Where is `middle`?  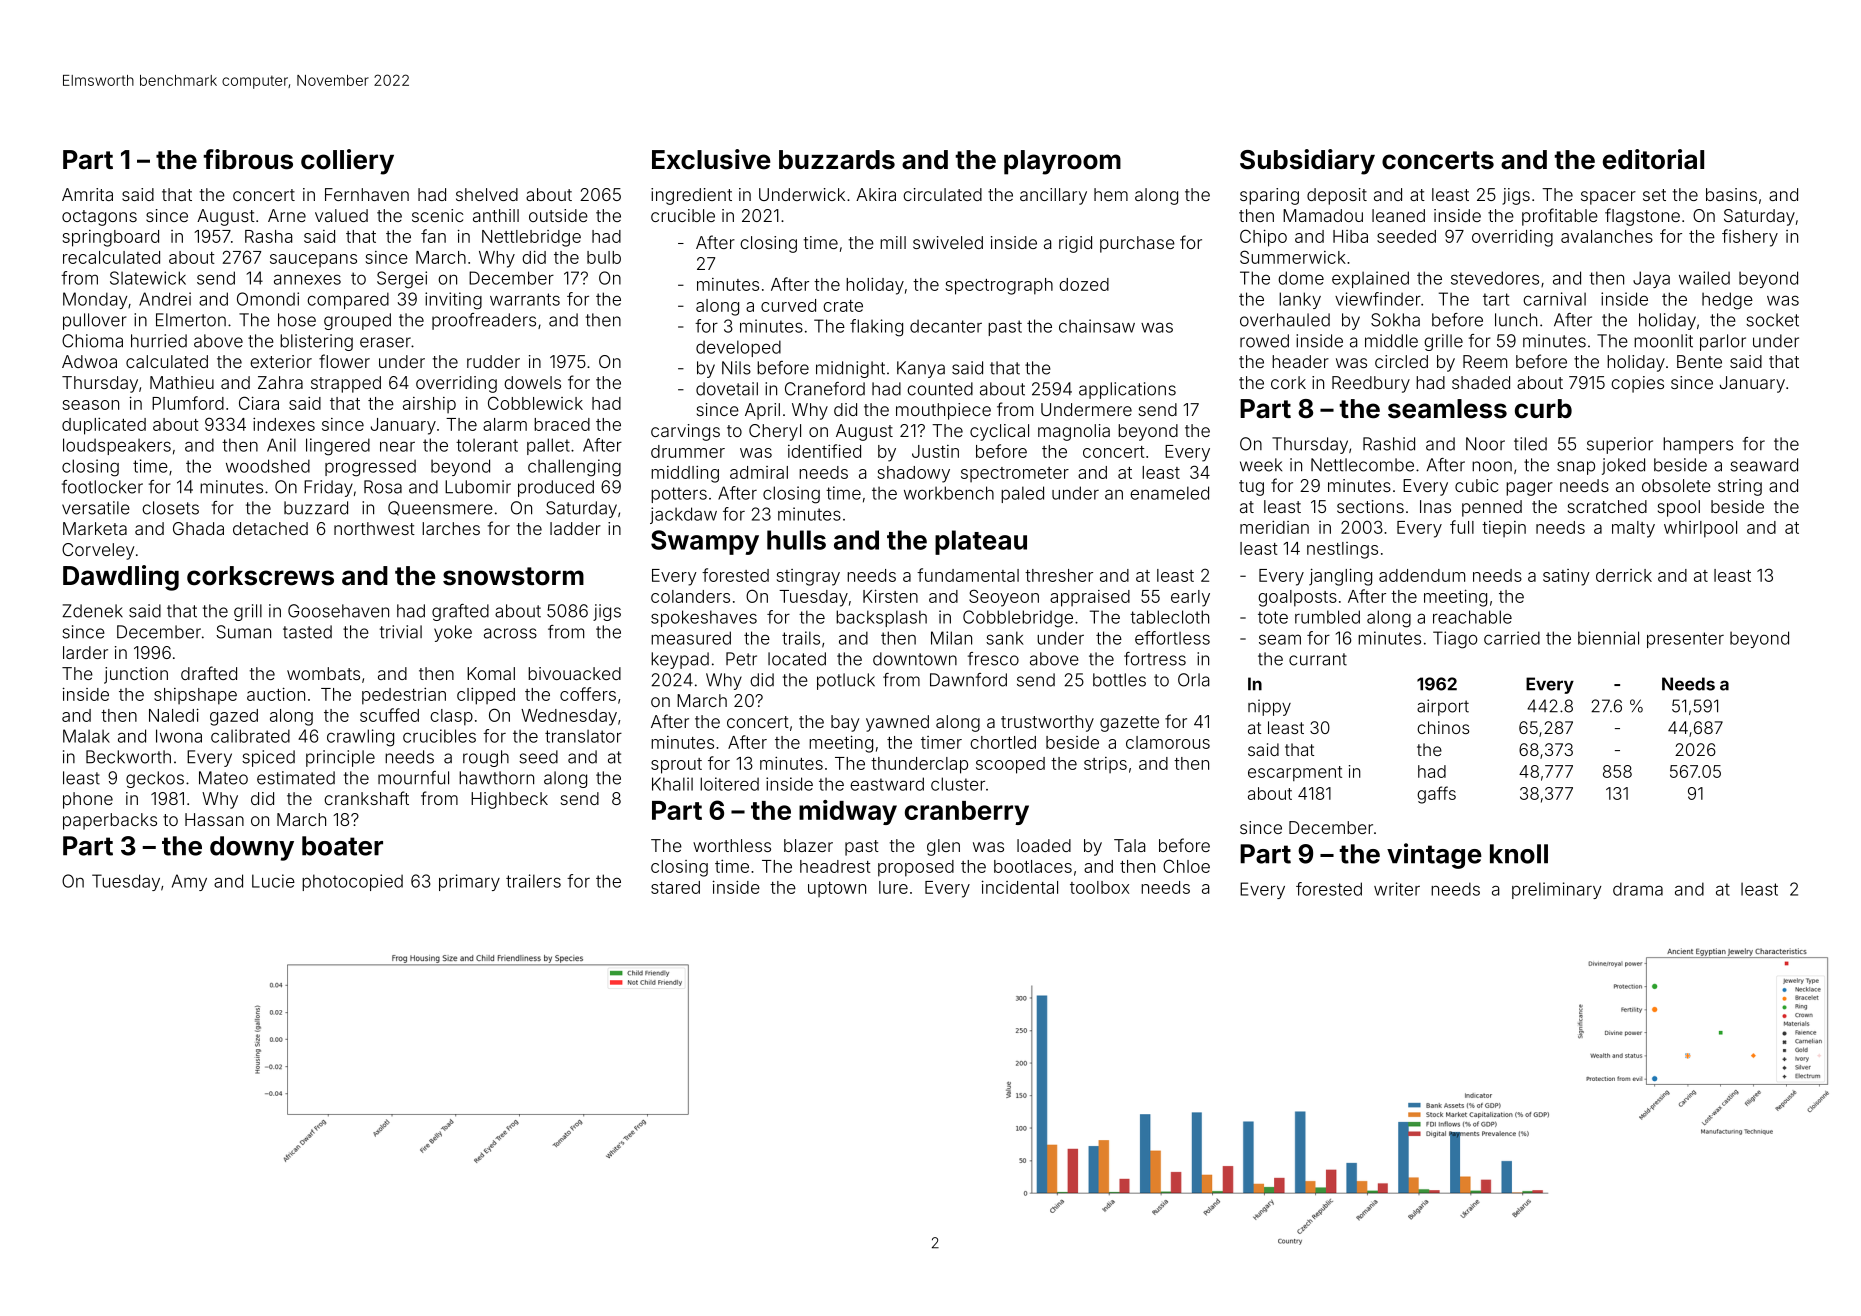
middle is located at coordinates (1391, 341).
